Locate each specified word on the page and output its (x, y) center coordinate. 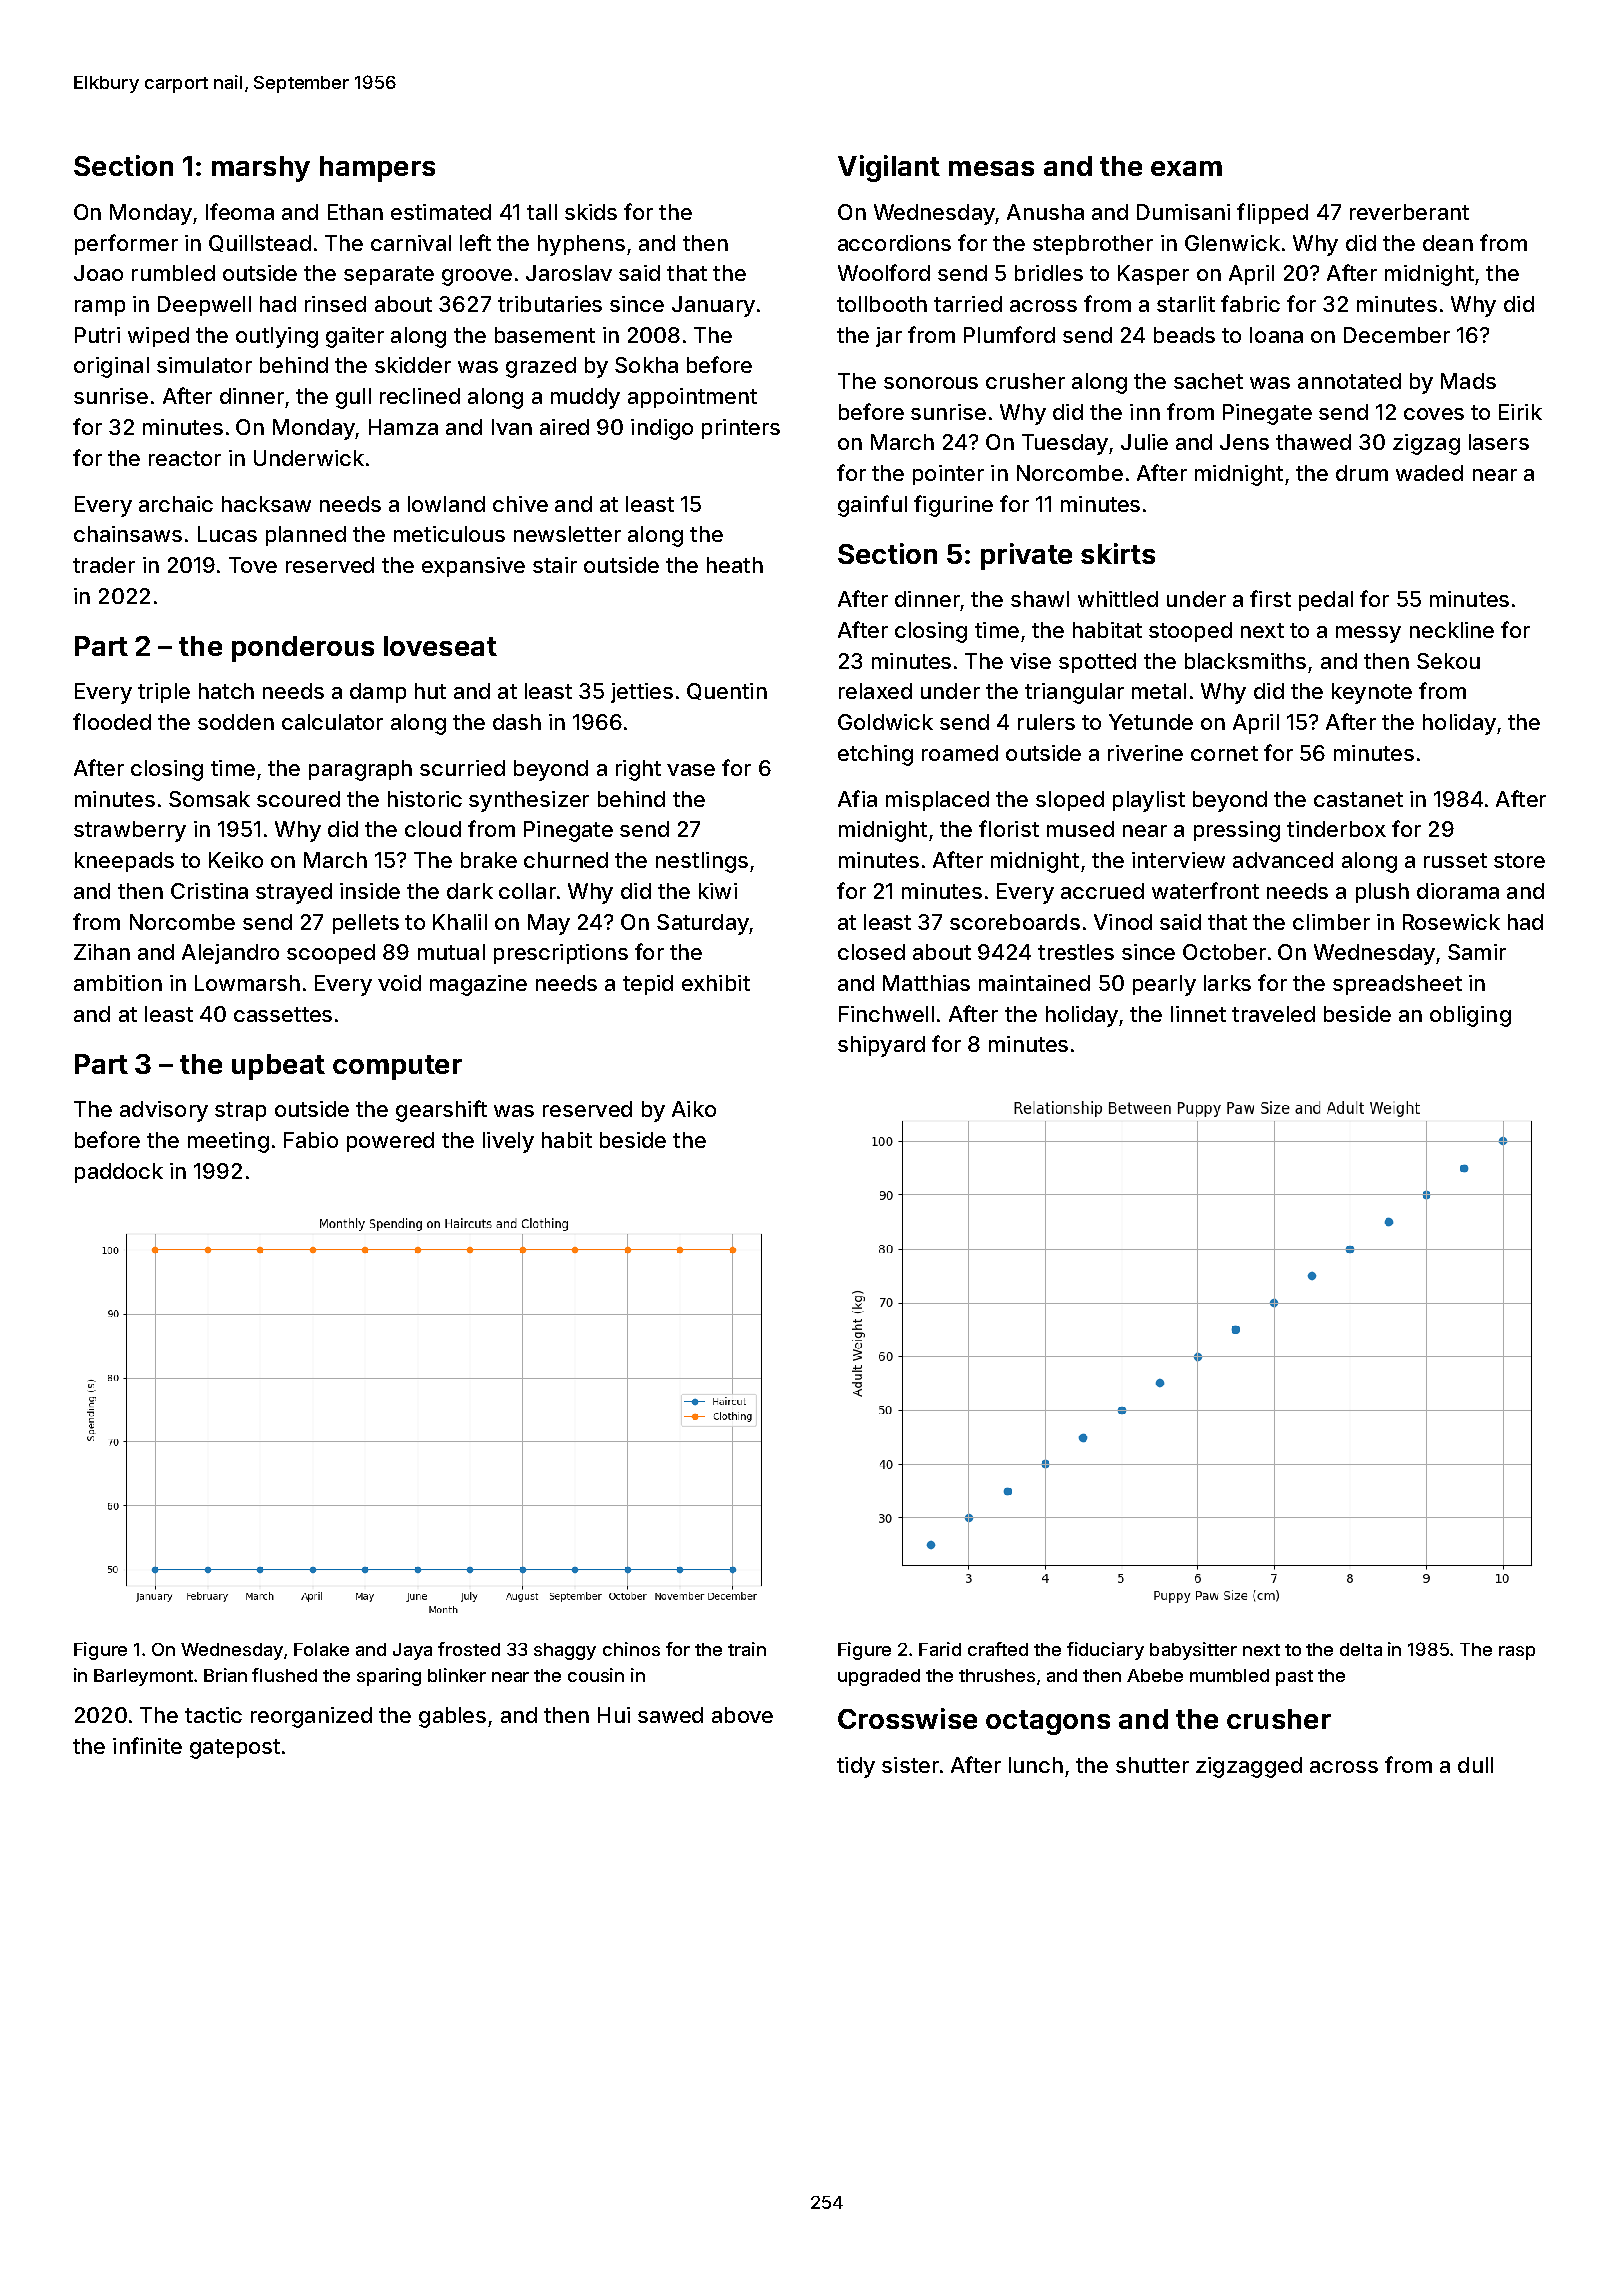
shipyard (881, 1046)
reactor (185, 458)
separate (389, 275)
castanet (1358, 799)
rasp (1517, 1653)
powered (390, 1142)
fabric (1250, 303)
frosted (469, 1649)
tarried (968, 304)
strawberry (130, 831)
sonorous (931, 383)
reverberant (1409, 212)
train (747, 1649)
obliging (1470, 1016)
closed (871, 952)
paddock (119, 1173)
